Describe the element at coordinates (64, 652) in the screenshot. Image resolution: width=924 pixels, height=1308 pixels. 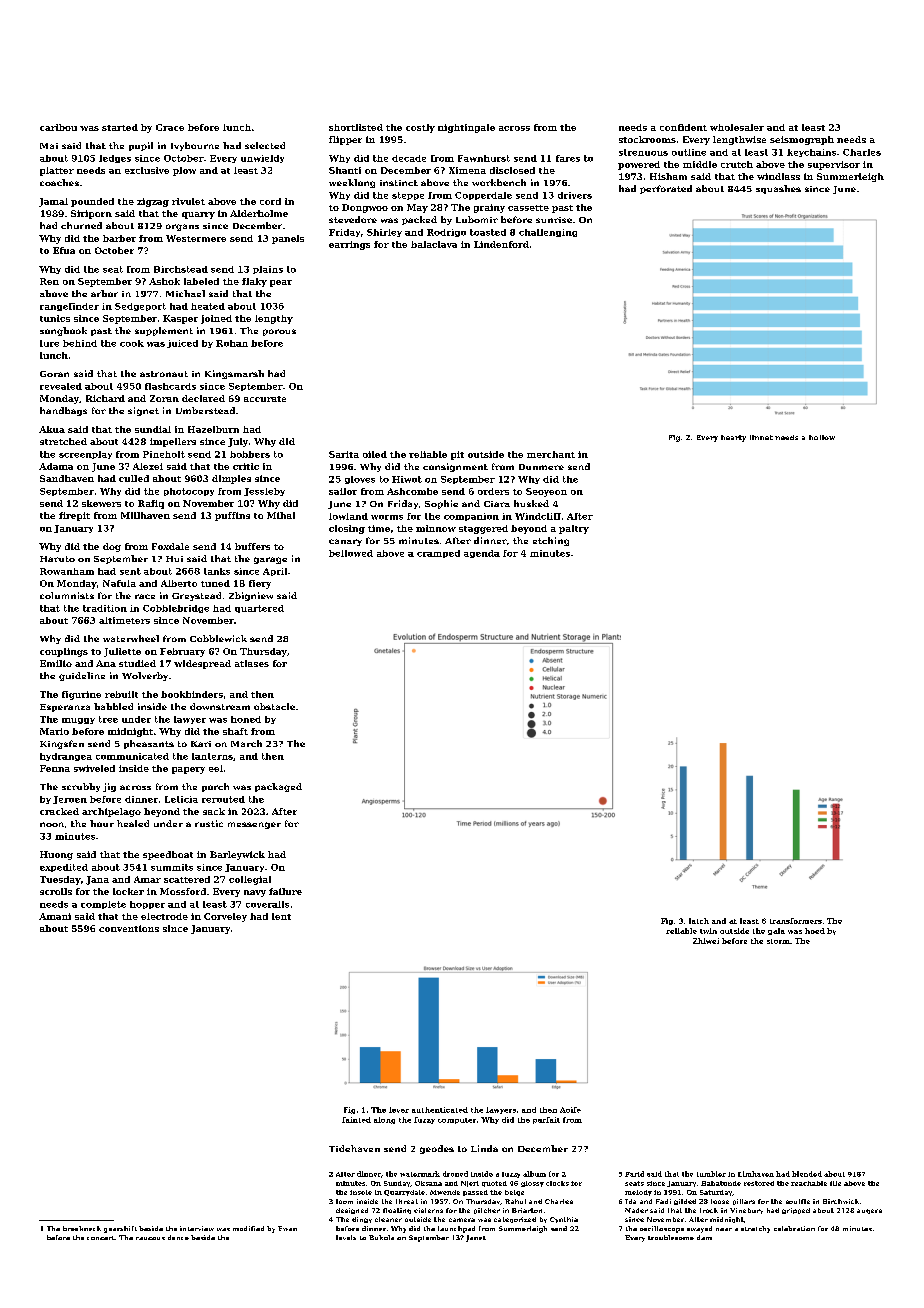
I see `couplings` at that location.
